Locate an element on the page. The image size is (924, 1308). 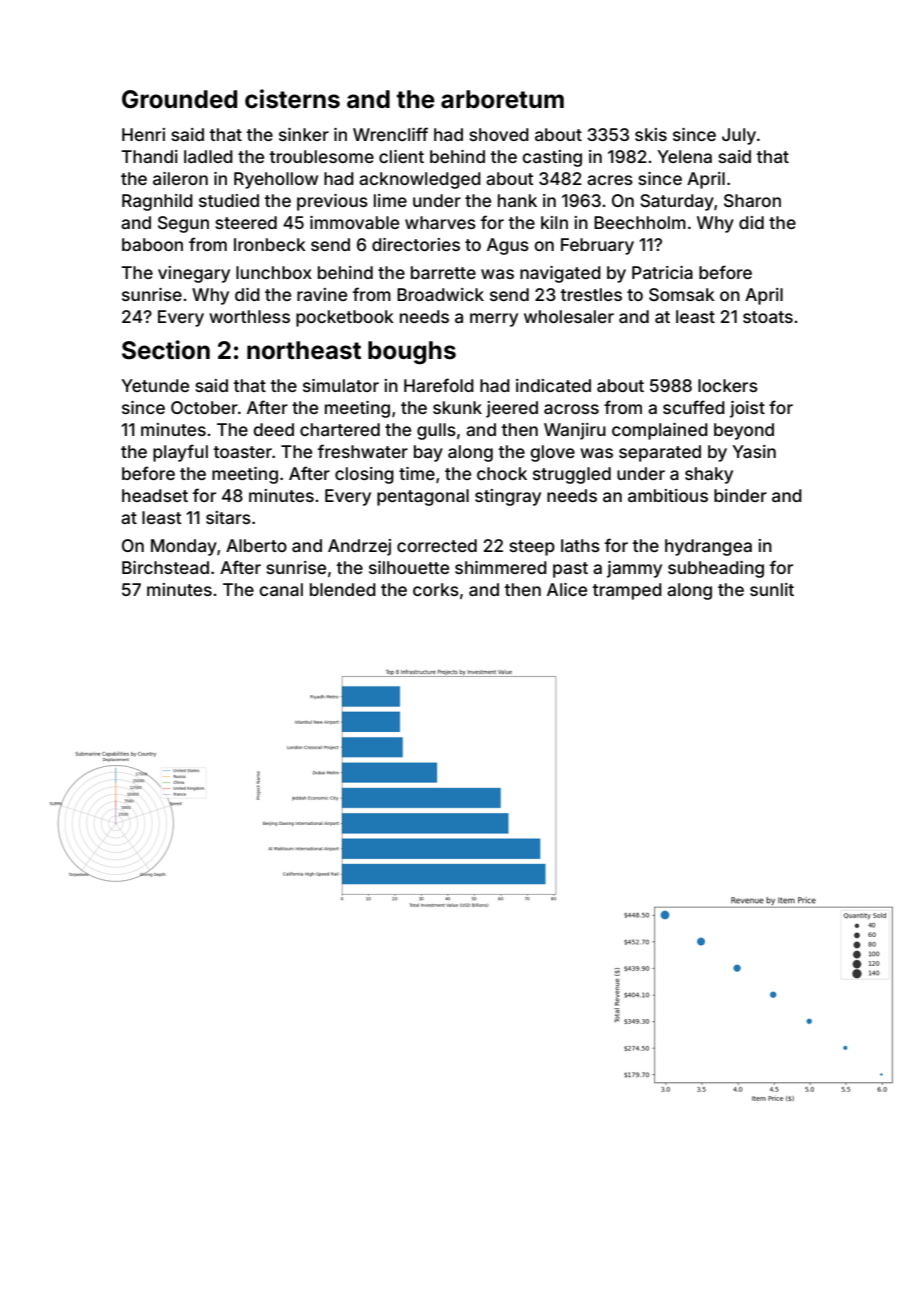
Sharon is located at coordinates (752, 200).
